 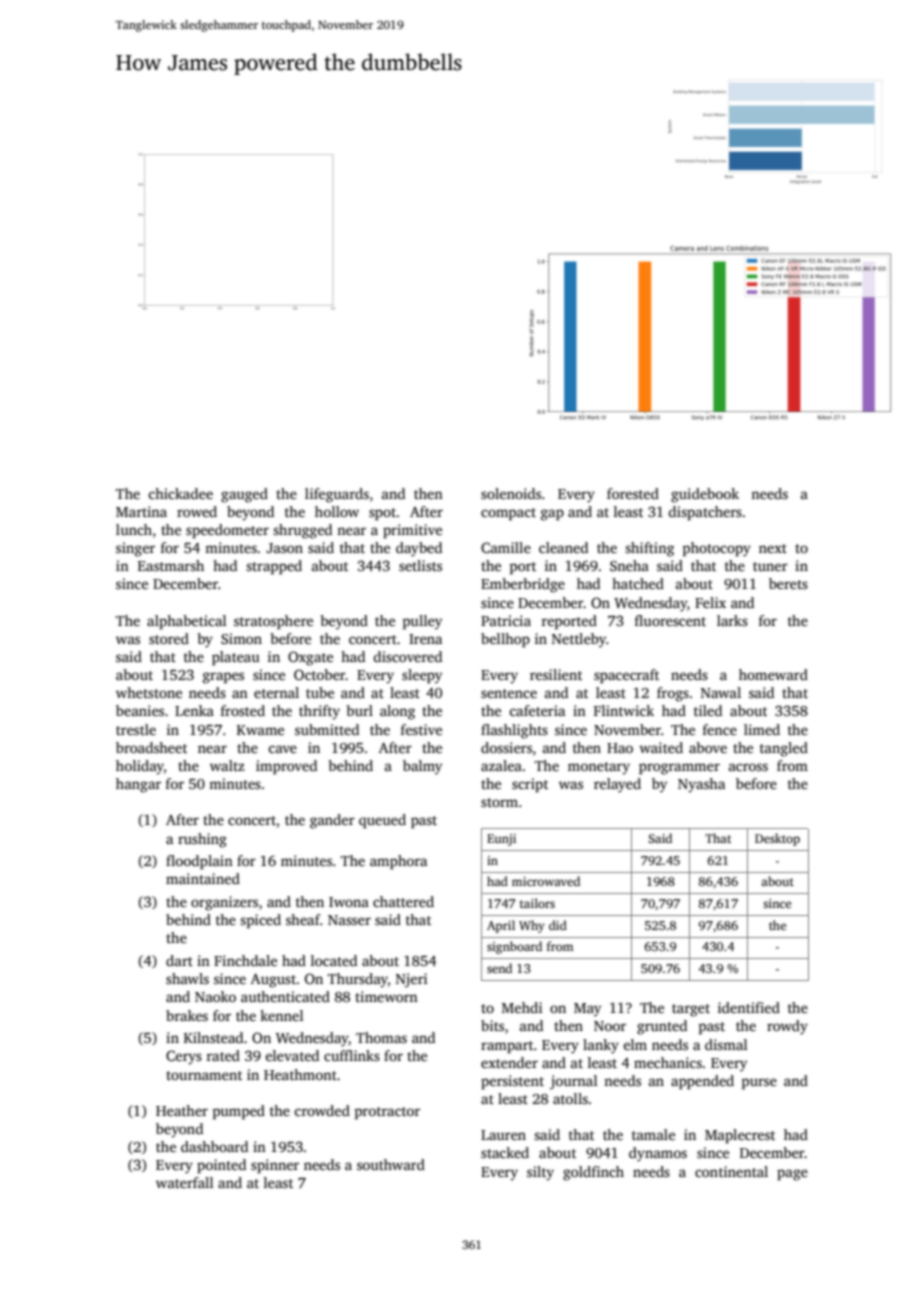 What do you see at coordinates (777, 839) in the screenshot?
I see `Desktop` at bounding box center [777, 839].
